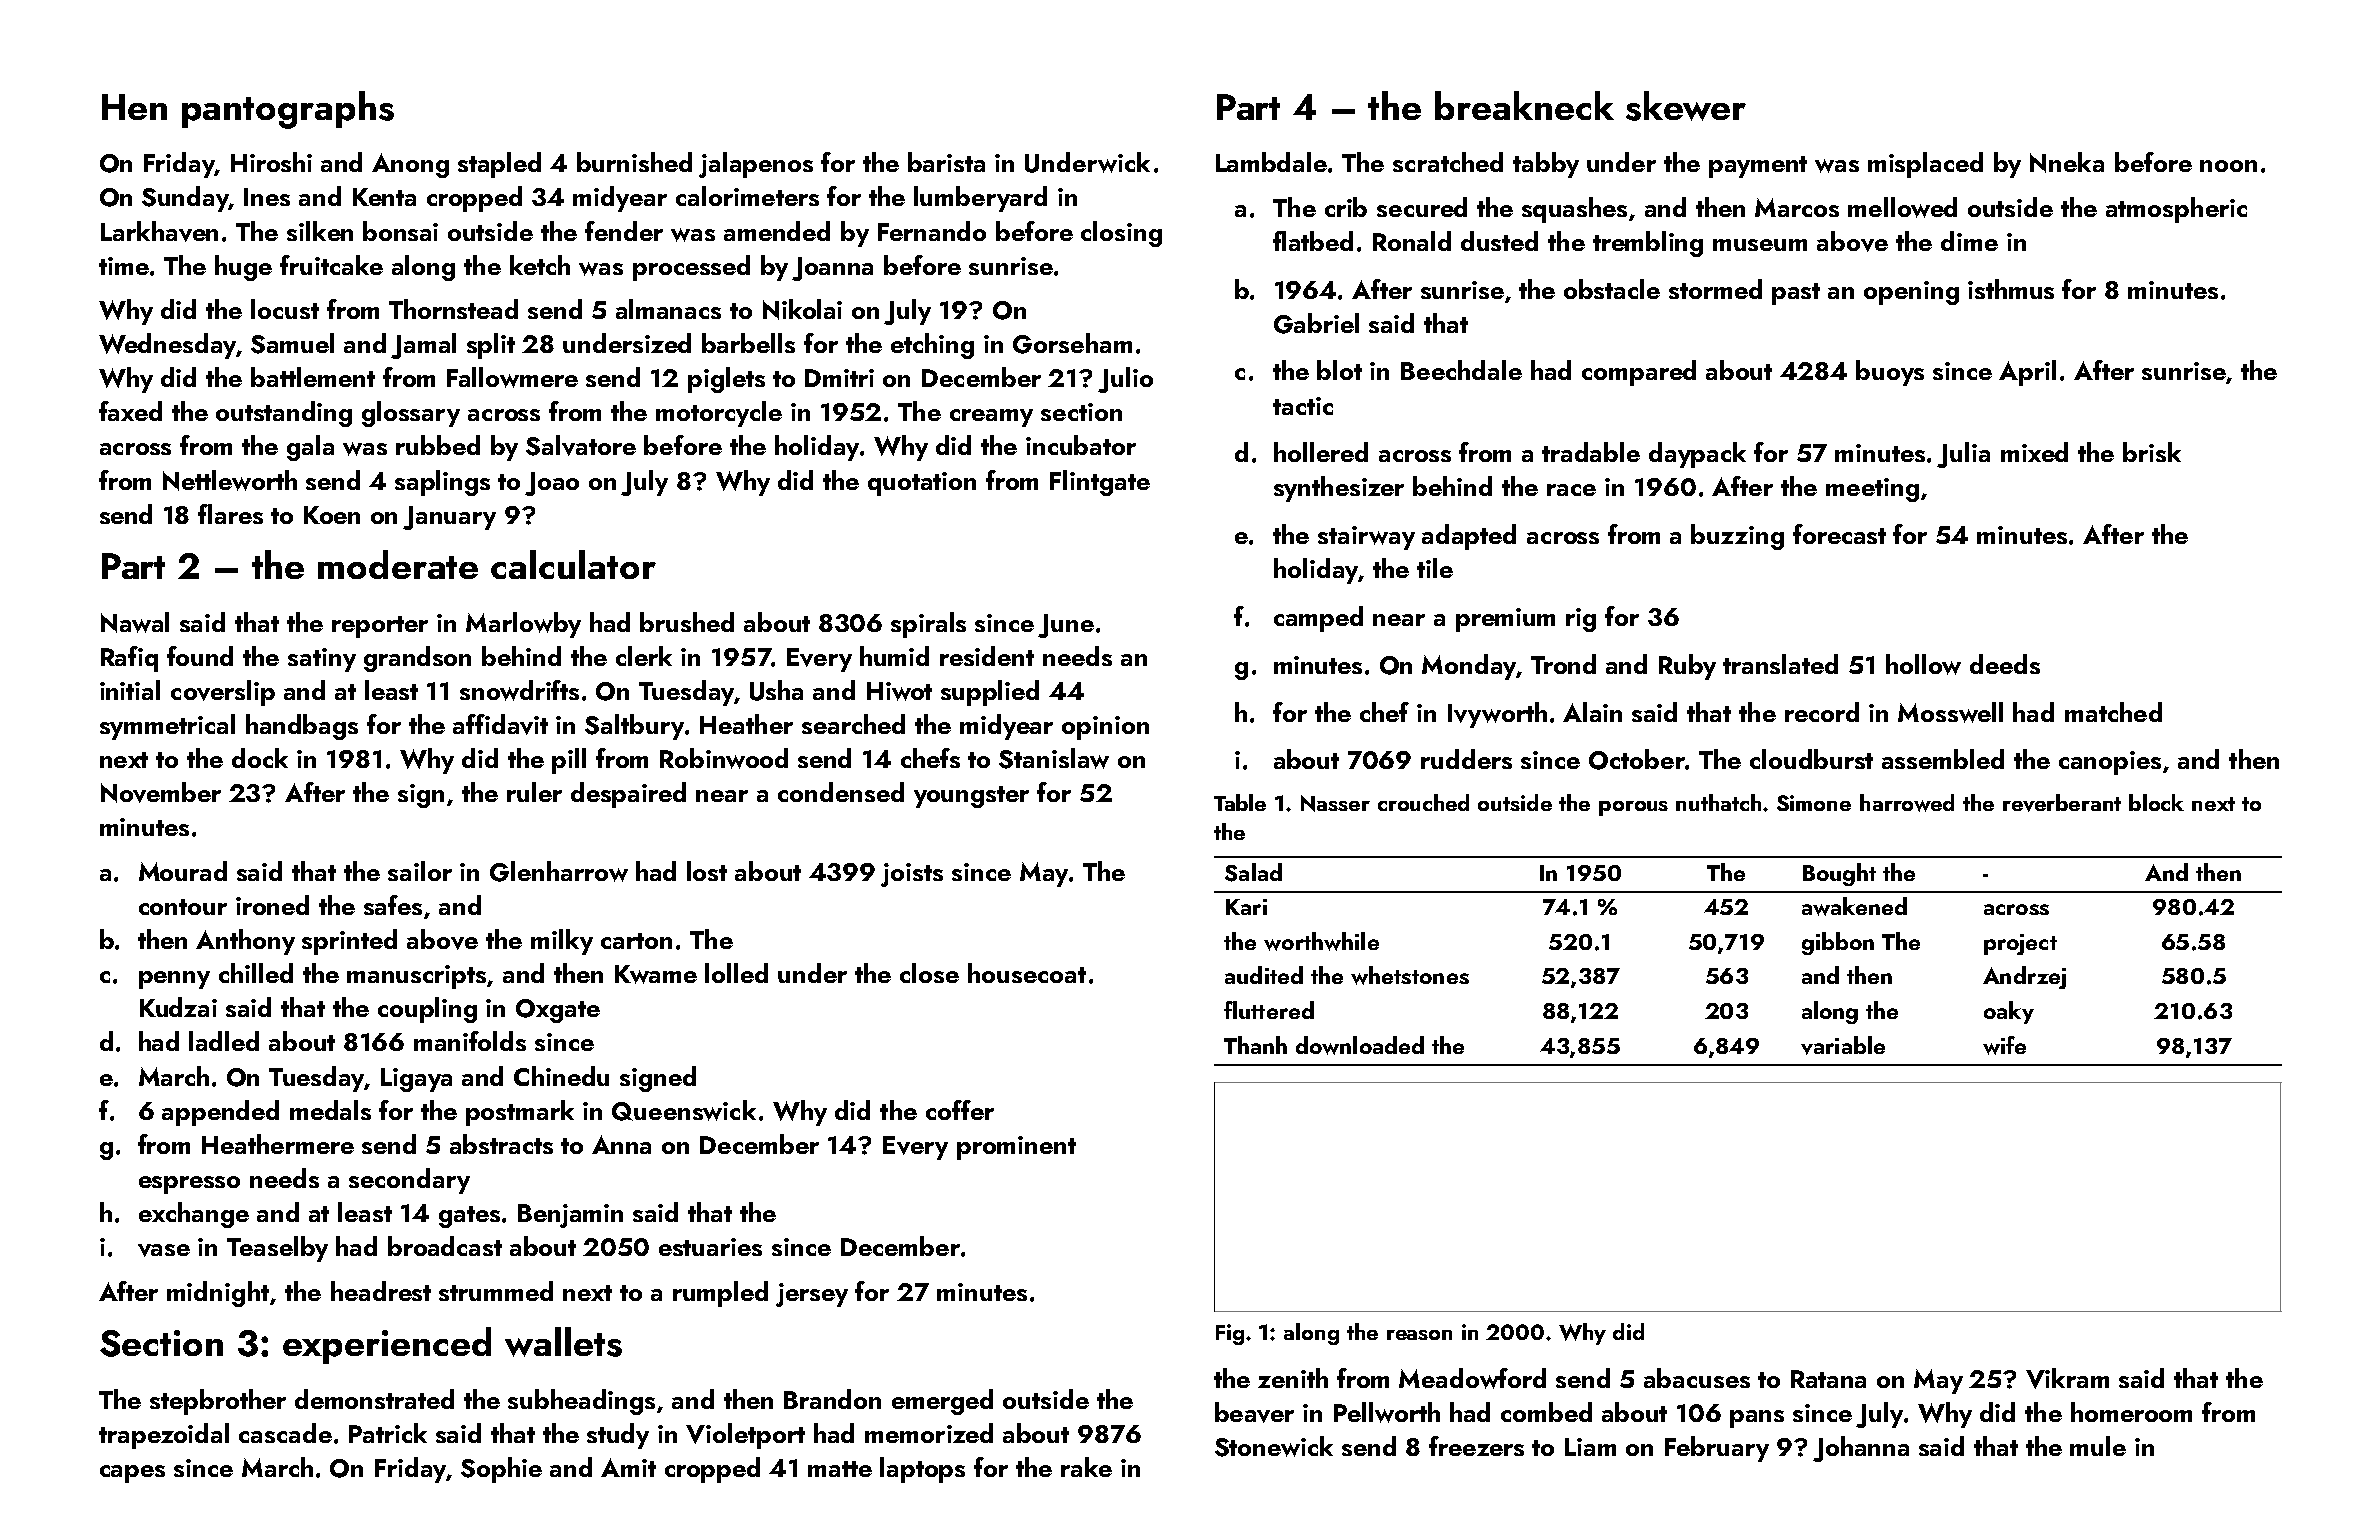 The width and height of the screenshot is (2380, 1540). I want to click on prominent, so click(1016, 1148).
